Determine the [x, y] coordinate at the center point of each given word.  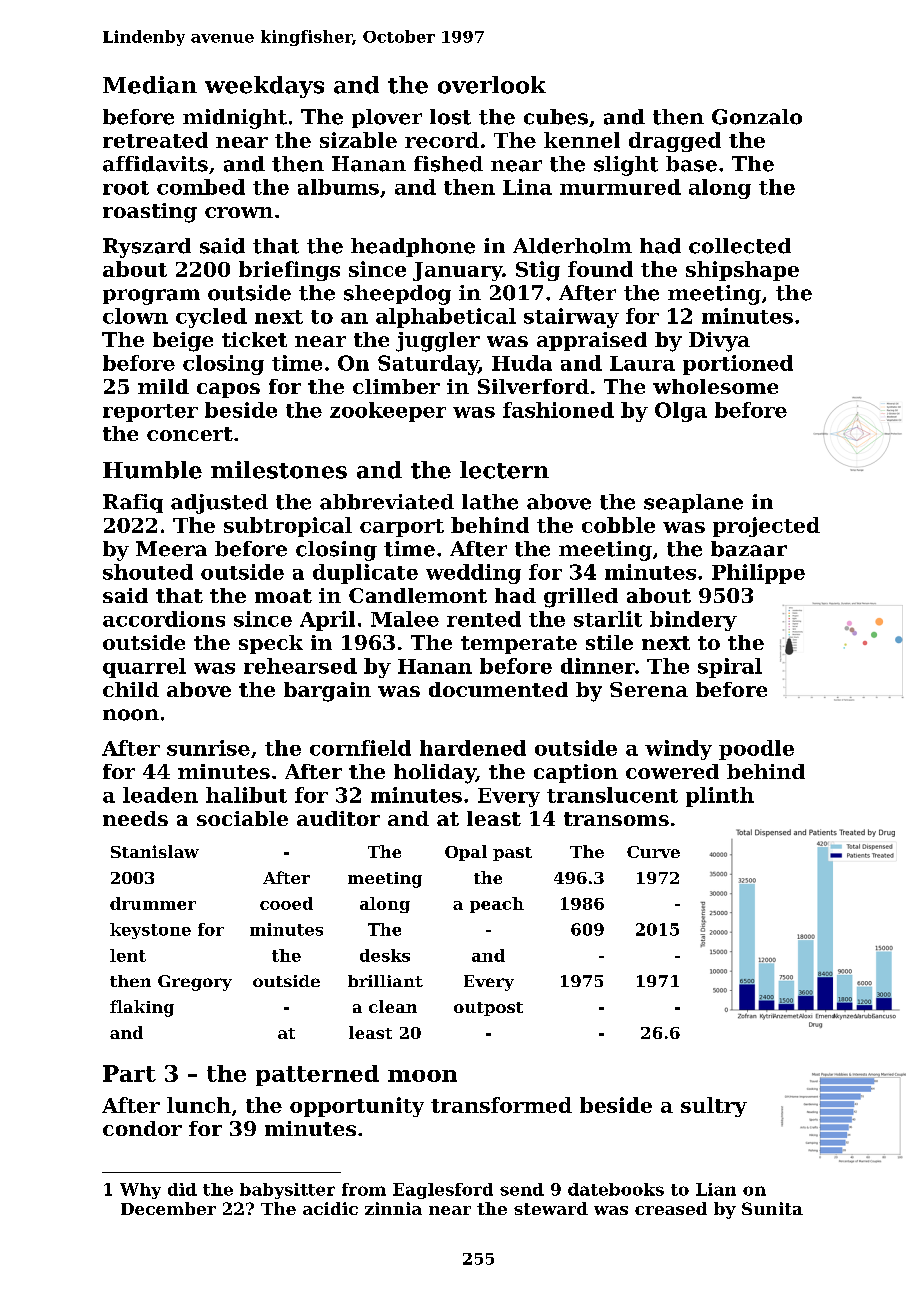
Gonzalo [757, 117]
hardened [473, 748]
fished [448, 164]
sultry [714, 1107]
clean [393, 1006]
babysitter [287, 1191]
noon [131, 715]
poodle [756, 750]
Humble [152, 470]
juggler [438, 342]
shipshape [742, 271]
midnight [235, 119]
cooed [286, 903]
